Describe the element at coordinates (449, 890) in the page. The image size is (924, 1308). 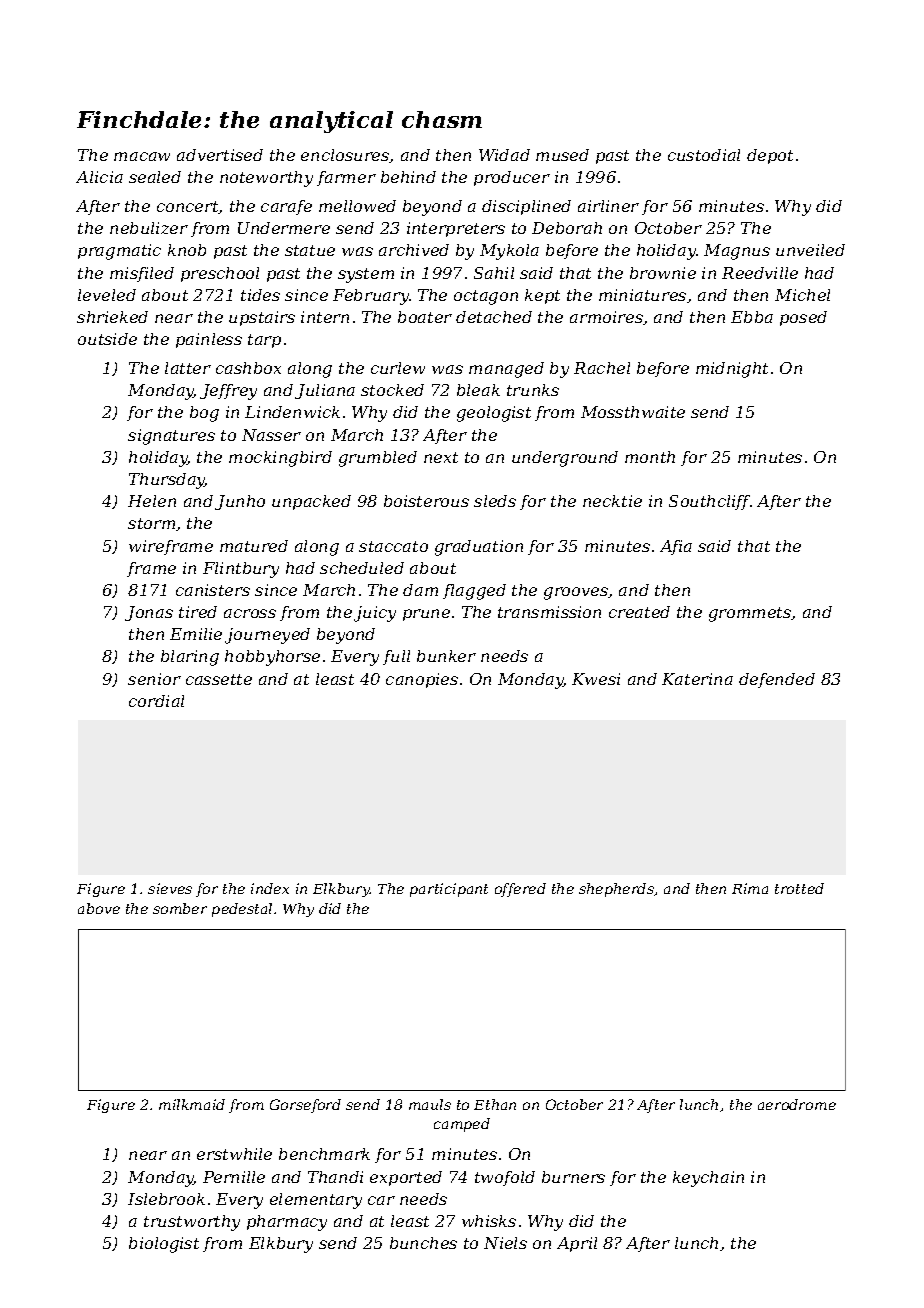
I see `participant` at that location.
